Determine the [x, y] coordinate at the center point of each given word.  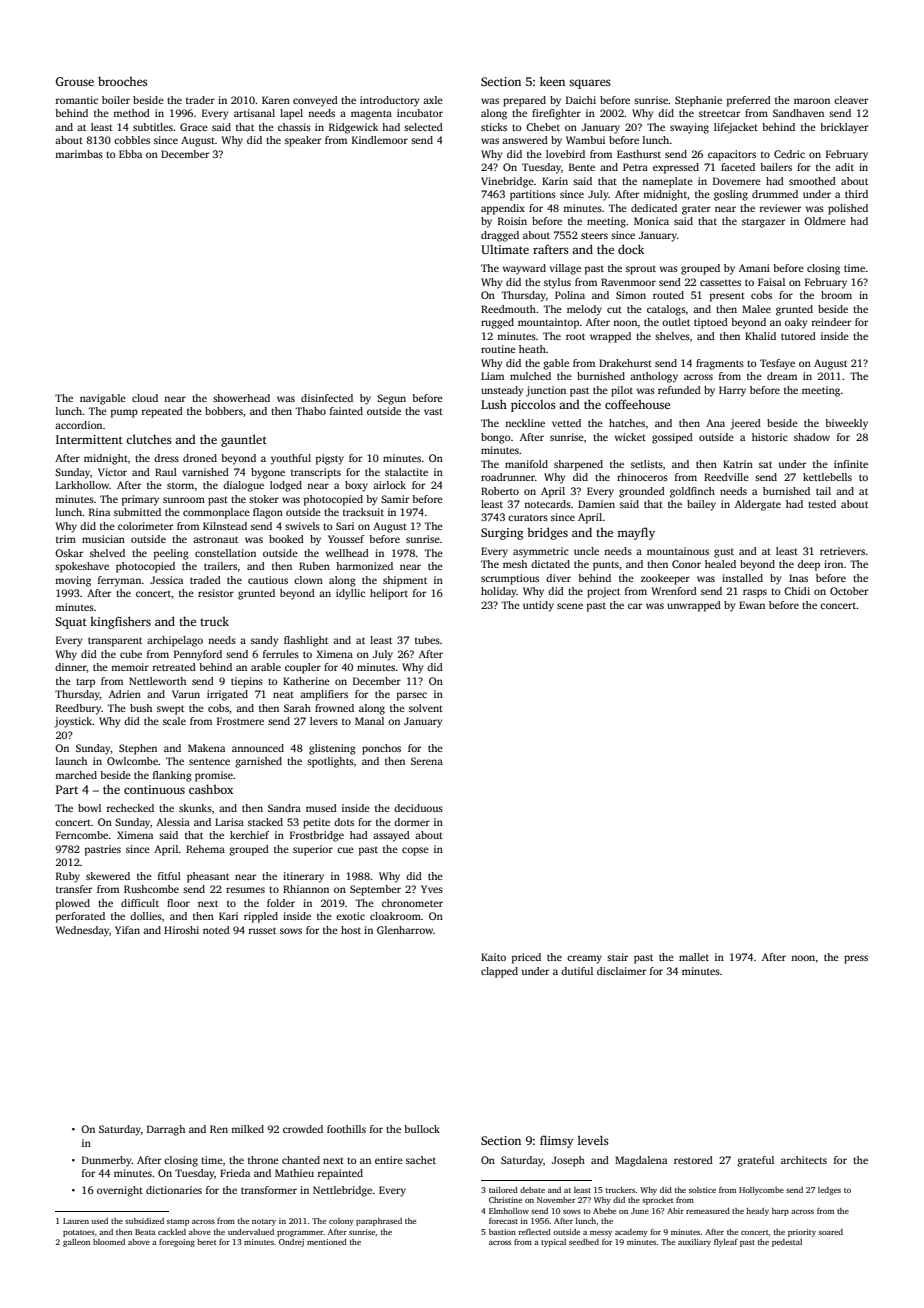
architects [804, 1160]
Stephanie [698, 101]
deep [809, 565]
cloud [145, 398]
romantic [77, 100]
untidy [538, 606]
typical [553, 1243]
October [849, 591]
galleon [76, 1243]
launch [71, 761]
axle [433, 100]
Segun [391, 399]
